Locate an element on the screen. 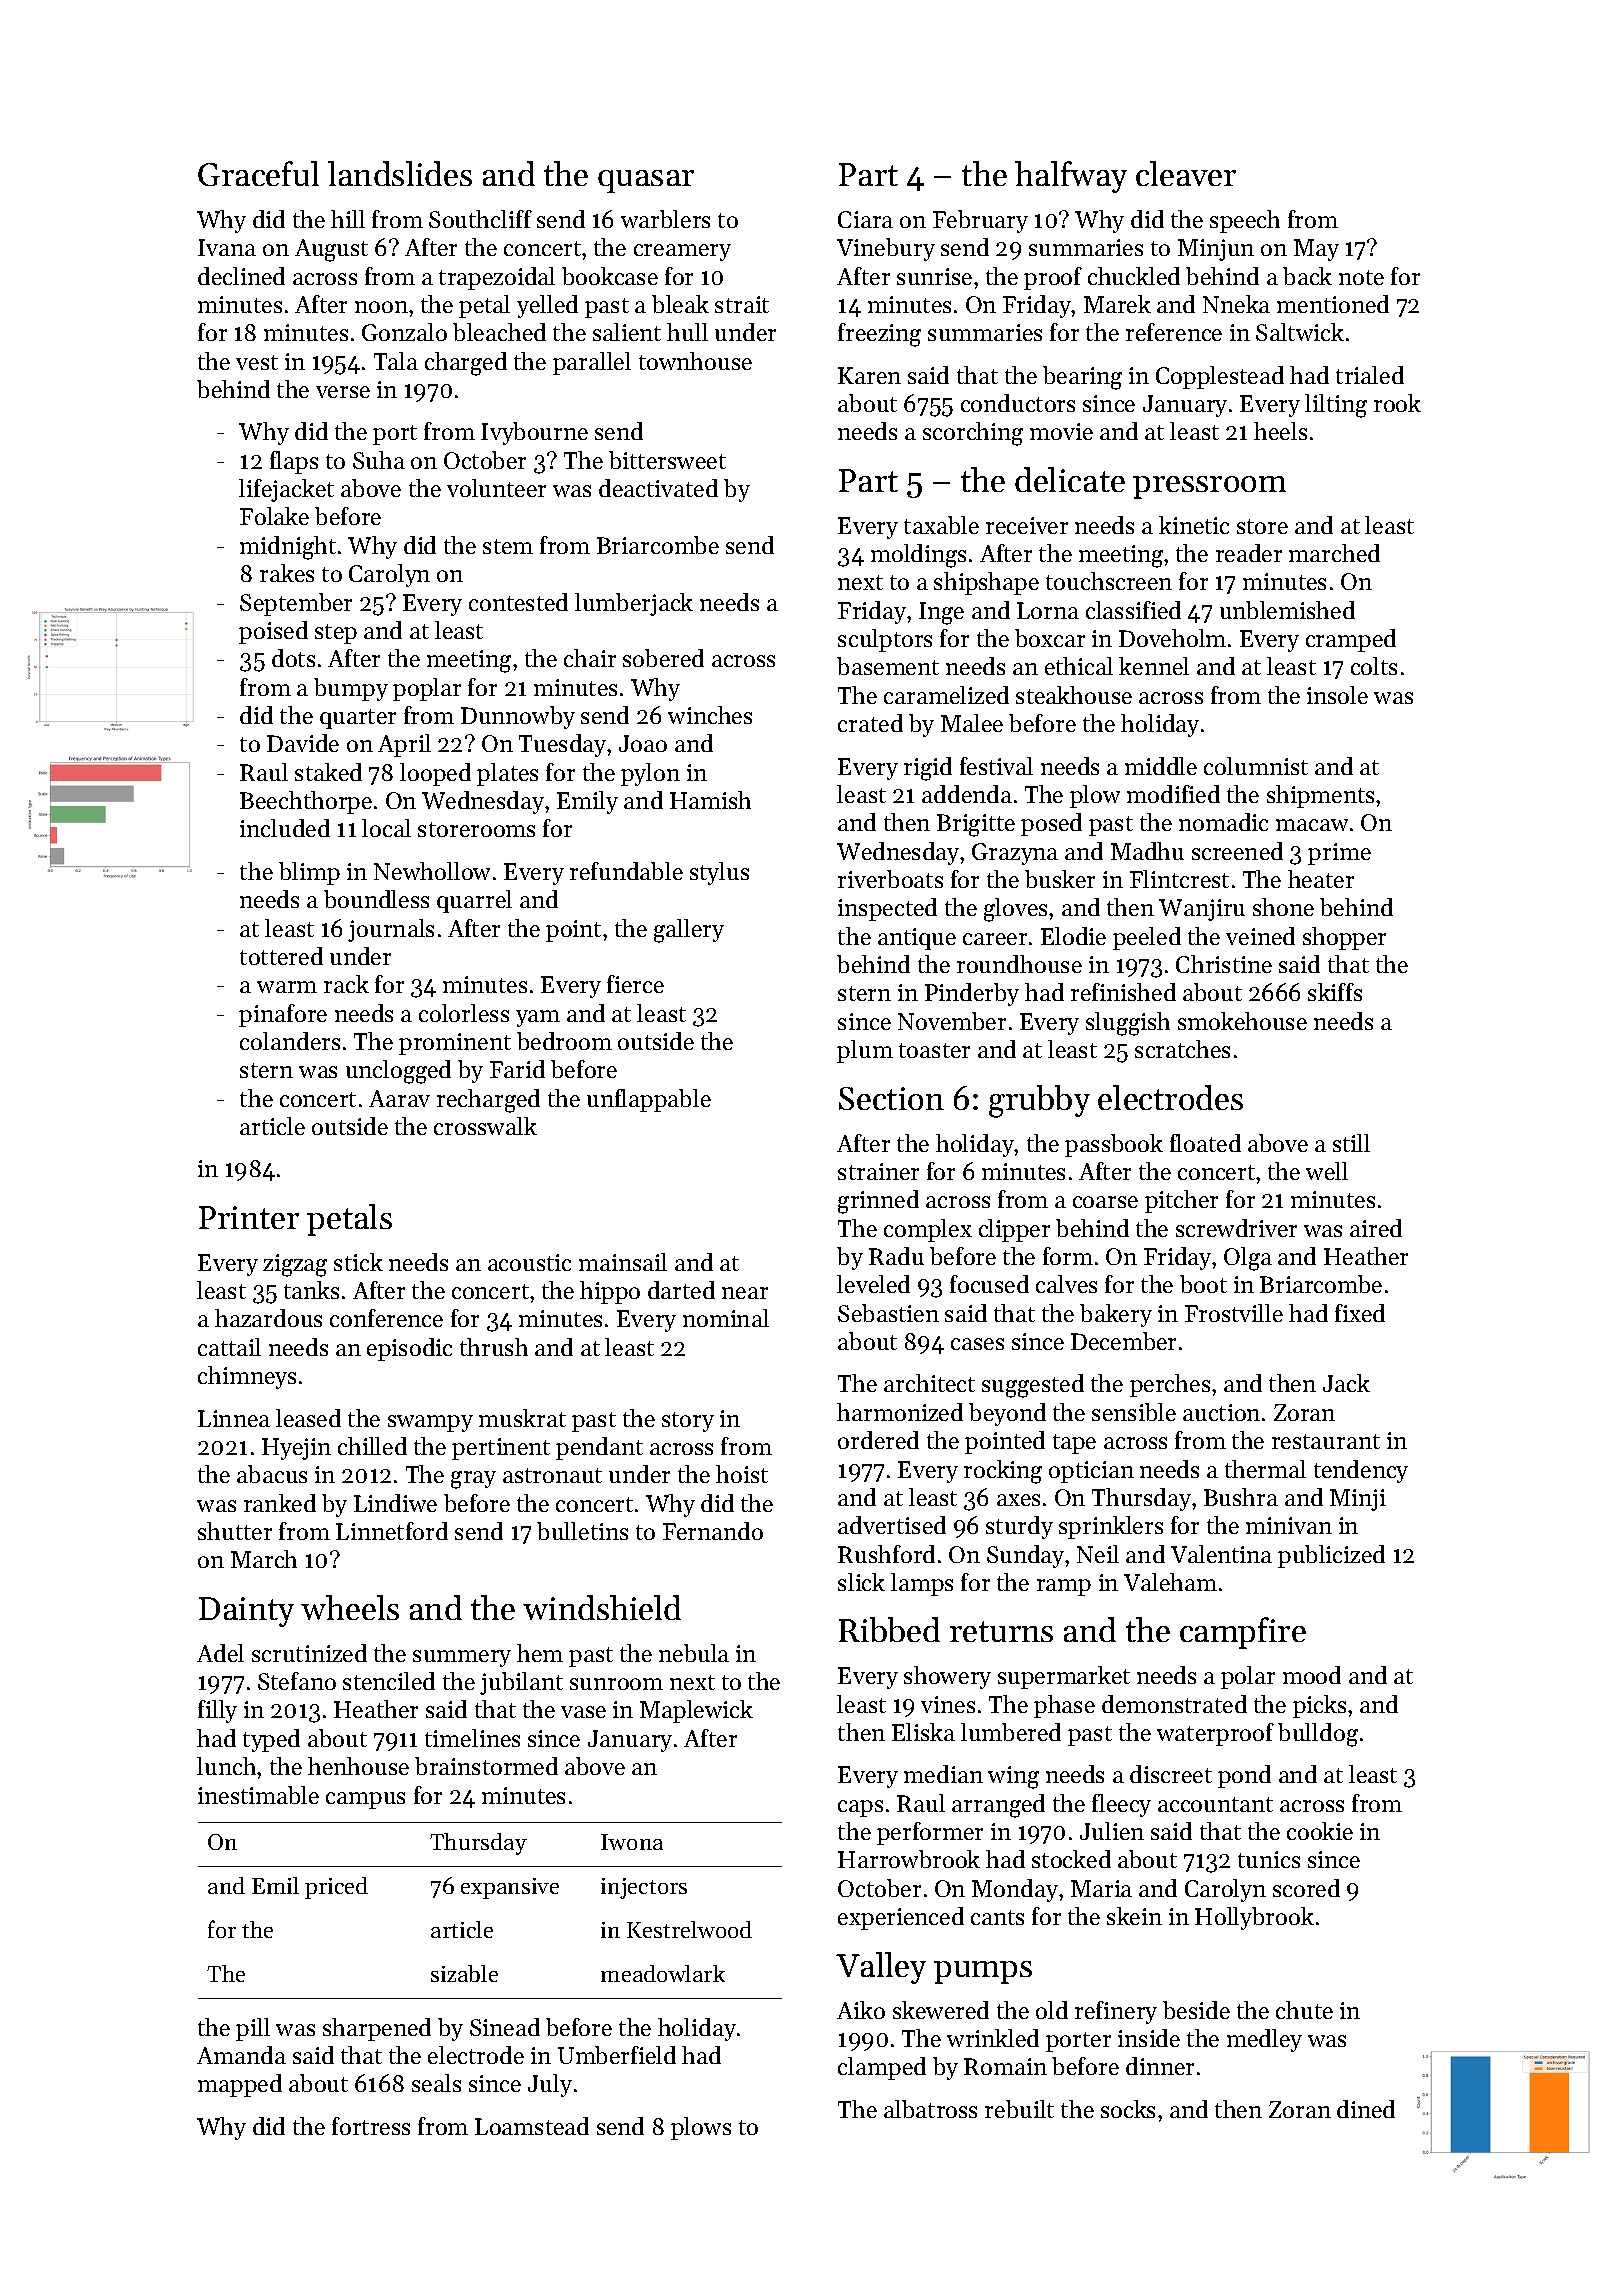 This screenshot has width=1620, height=2292. halfway is located at coordinates (1071, 177).
